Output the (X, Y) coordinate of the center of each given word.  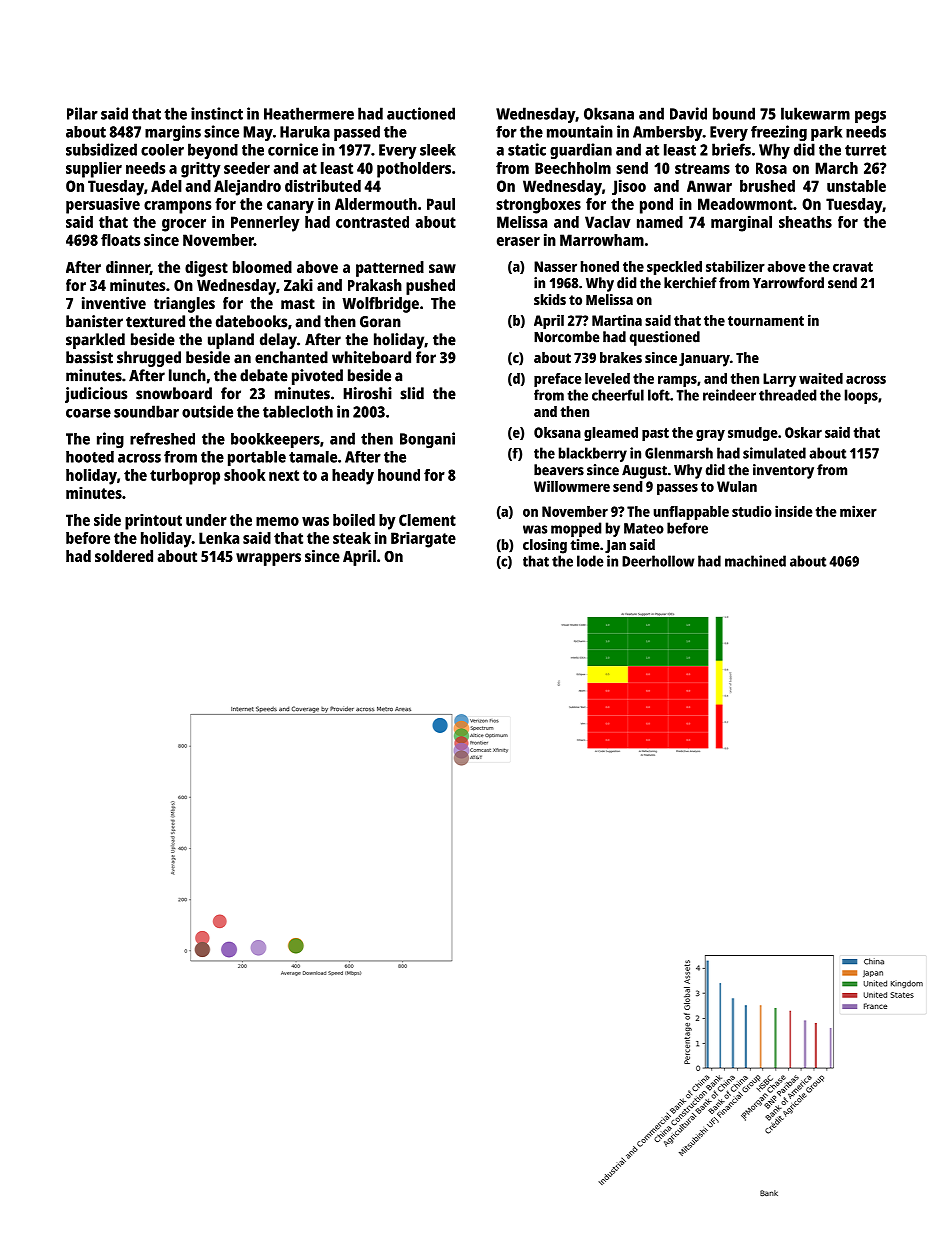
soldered (124, 556)
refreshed (162, 438)
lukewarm (815, 113)
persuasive (103, 205)
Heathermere (309, 113)
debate (264, 375)
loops (861, 396)
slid (412, 393)
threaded (787, 395)
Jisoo (629, 187)
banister (94, 321)
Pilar (82, 113)
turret (865, 150)
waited (821, 378)
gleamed (611, 434)
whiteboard (371, 357)
